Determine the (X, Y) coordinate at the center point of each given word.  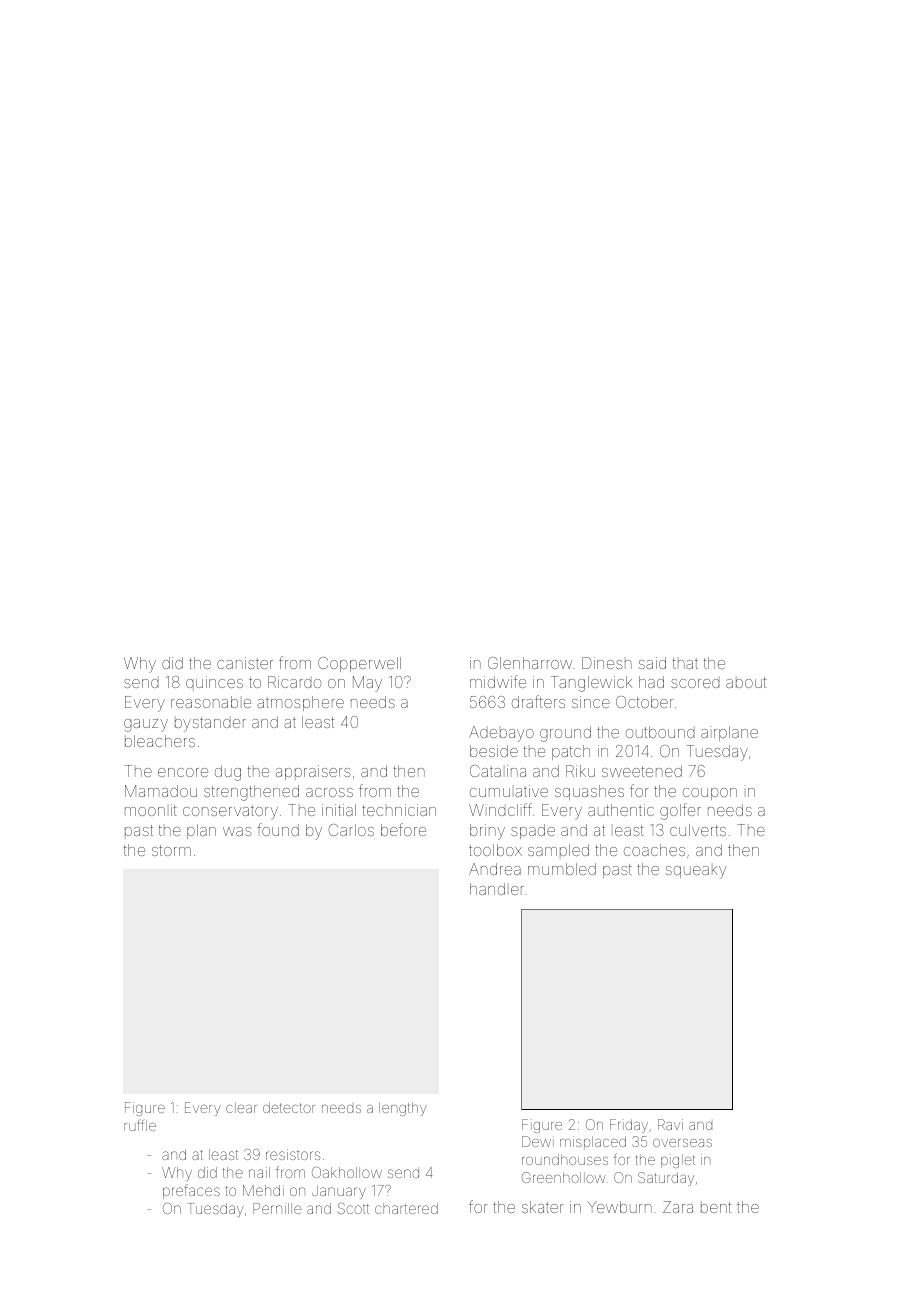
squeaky (696, 872)
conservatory (230, 812)
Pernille (277, 1208)
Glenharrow (530, 663)
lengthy (403, 1109)
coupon (710, 794)
